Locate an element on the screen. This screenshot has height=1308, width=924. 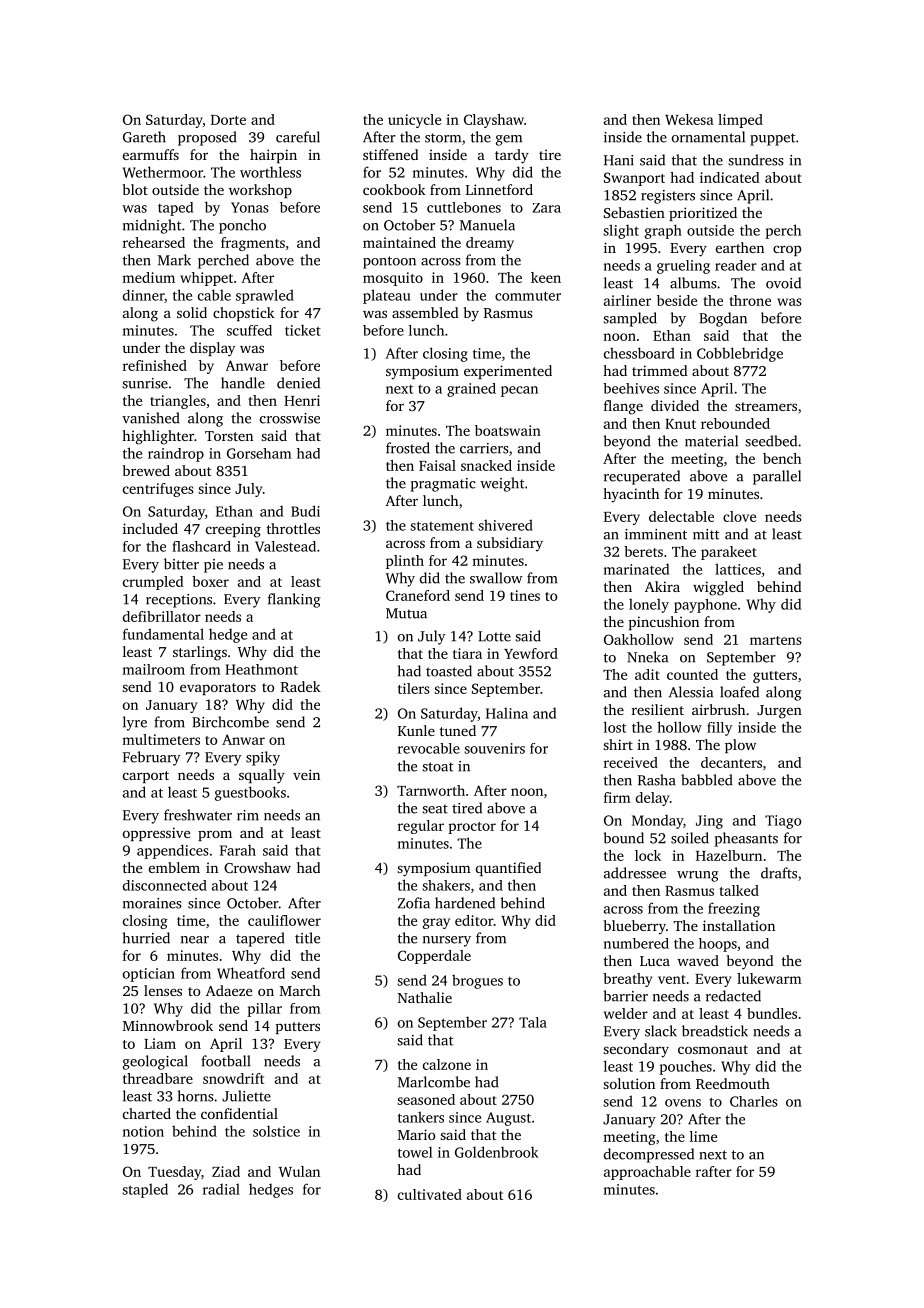
Gareth is located at coordinates (144, 137).
